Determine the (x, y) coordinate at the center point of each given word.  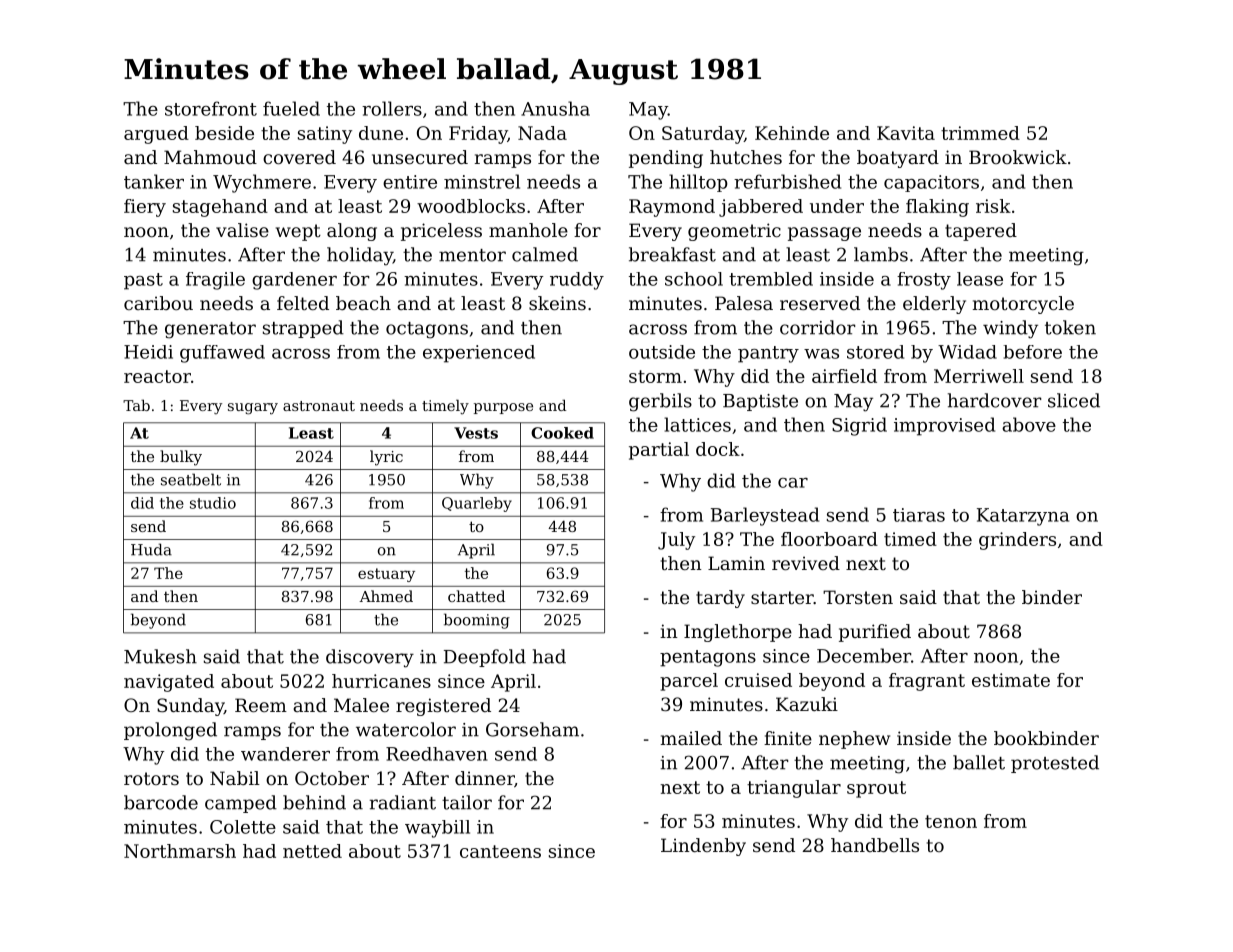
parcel (689, 682)
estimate (1011, 680)
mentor (472, 255)
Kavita (906, 133)
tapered (981, 232)
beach (363, 303)
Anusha (555, 108)
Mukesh (160, 656)
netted (312, 851)
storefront (211, 108)
